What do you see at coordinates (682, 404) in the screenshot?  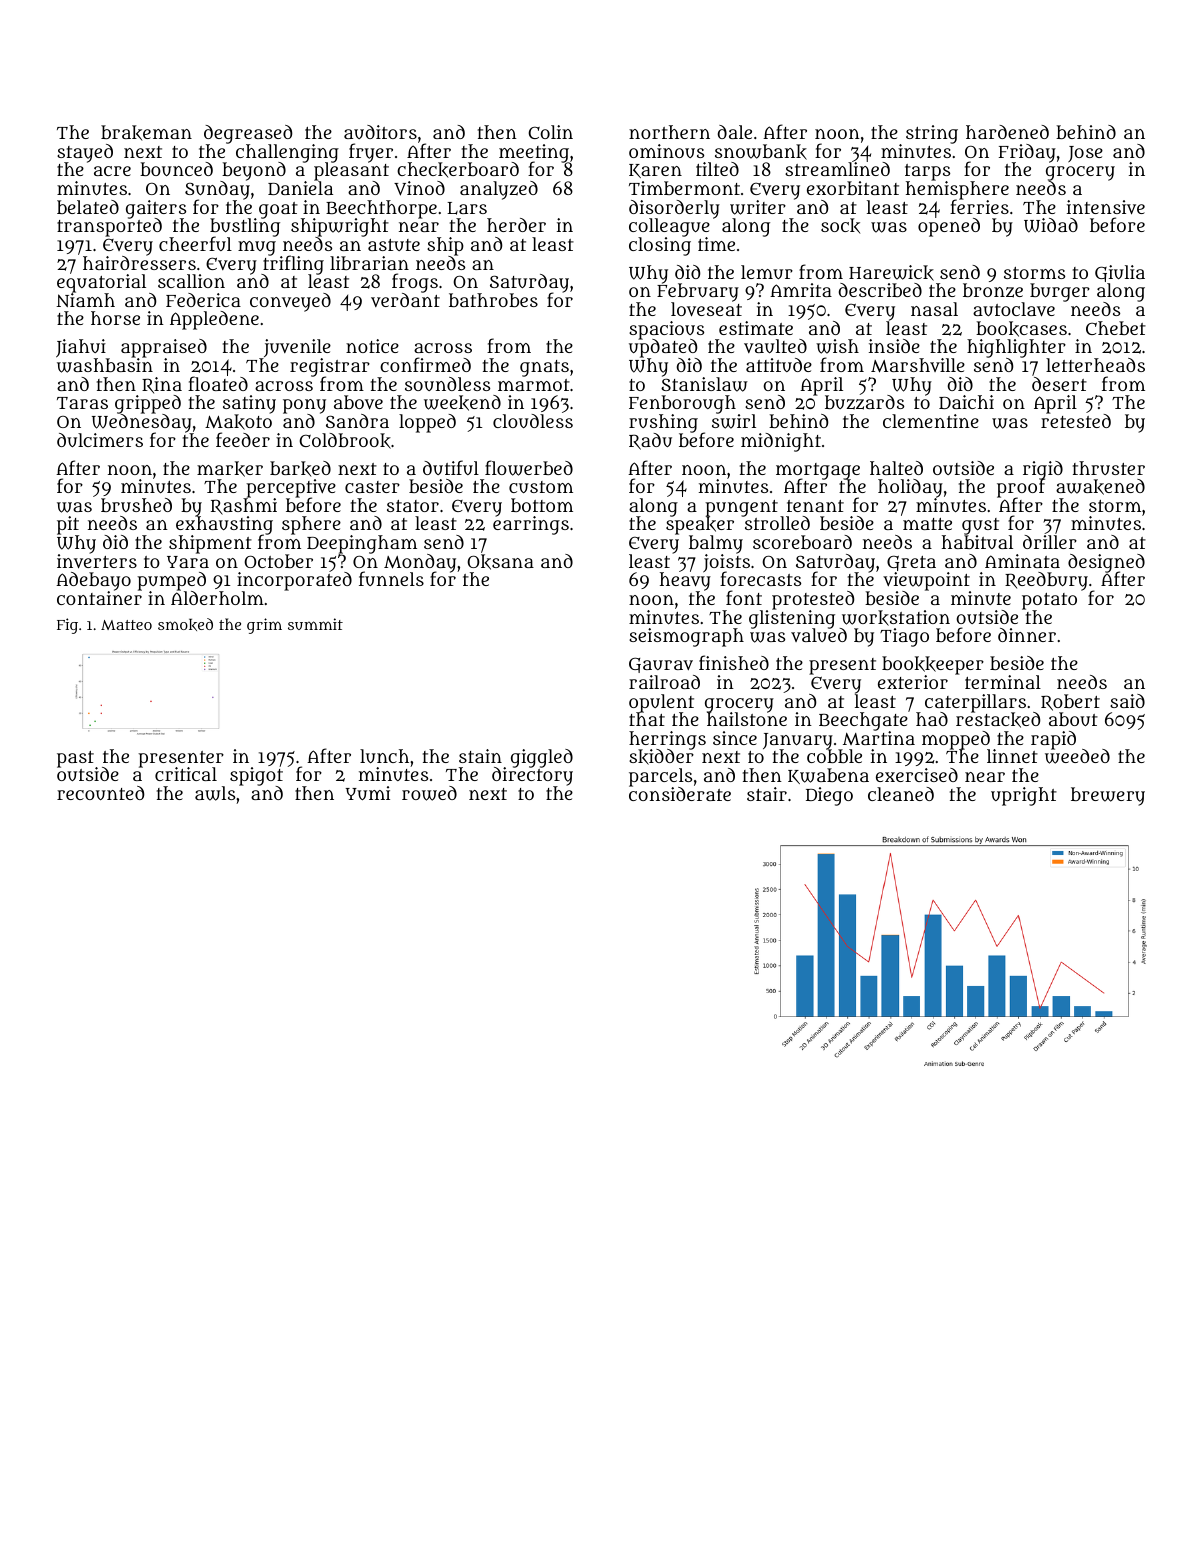 I see `Fenborough` at bounding box center [682, 404].
